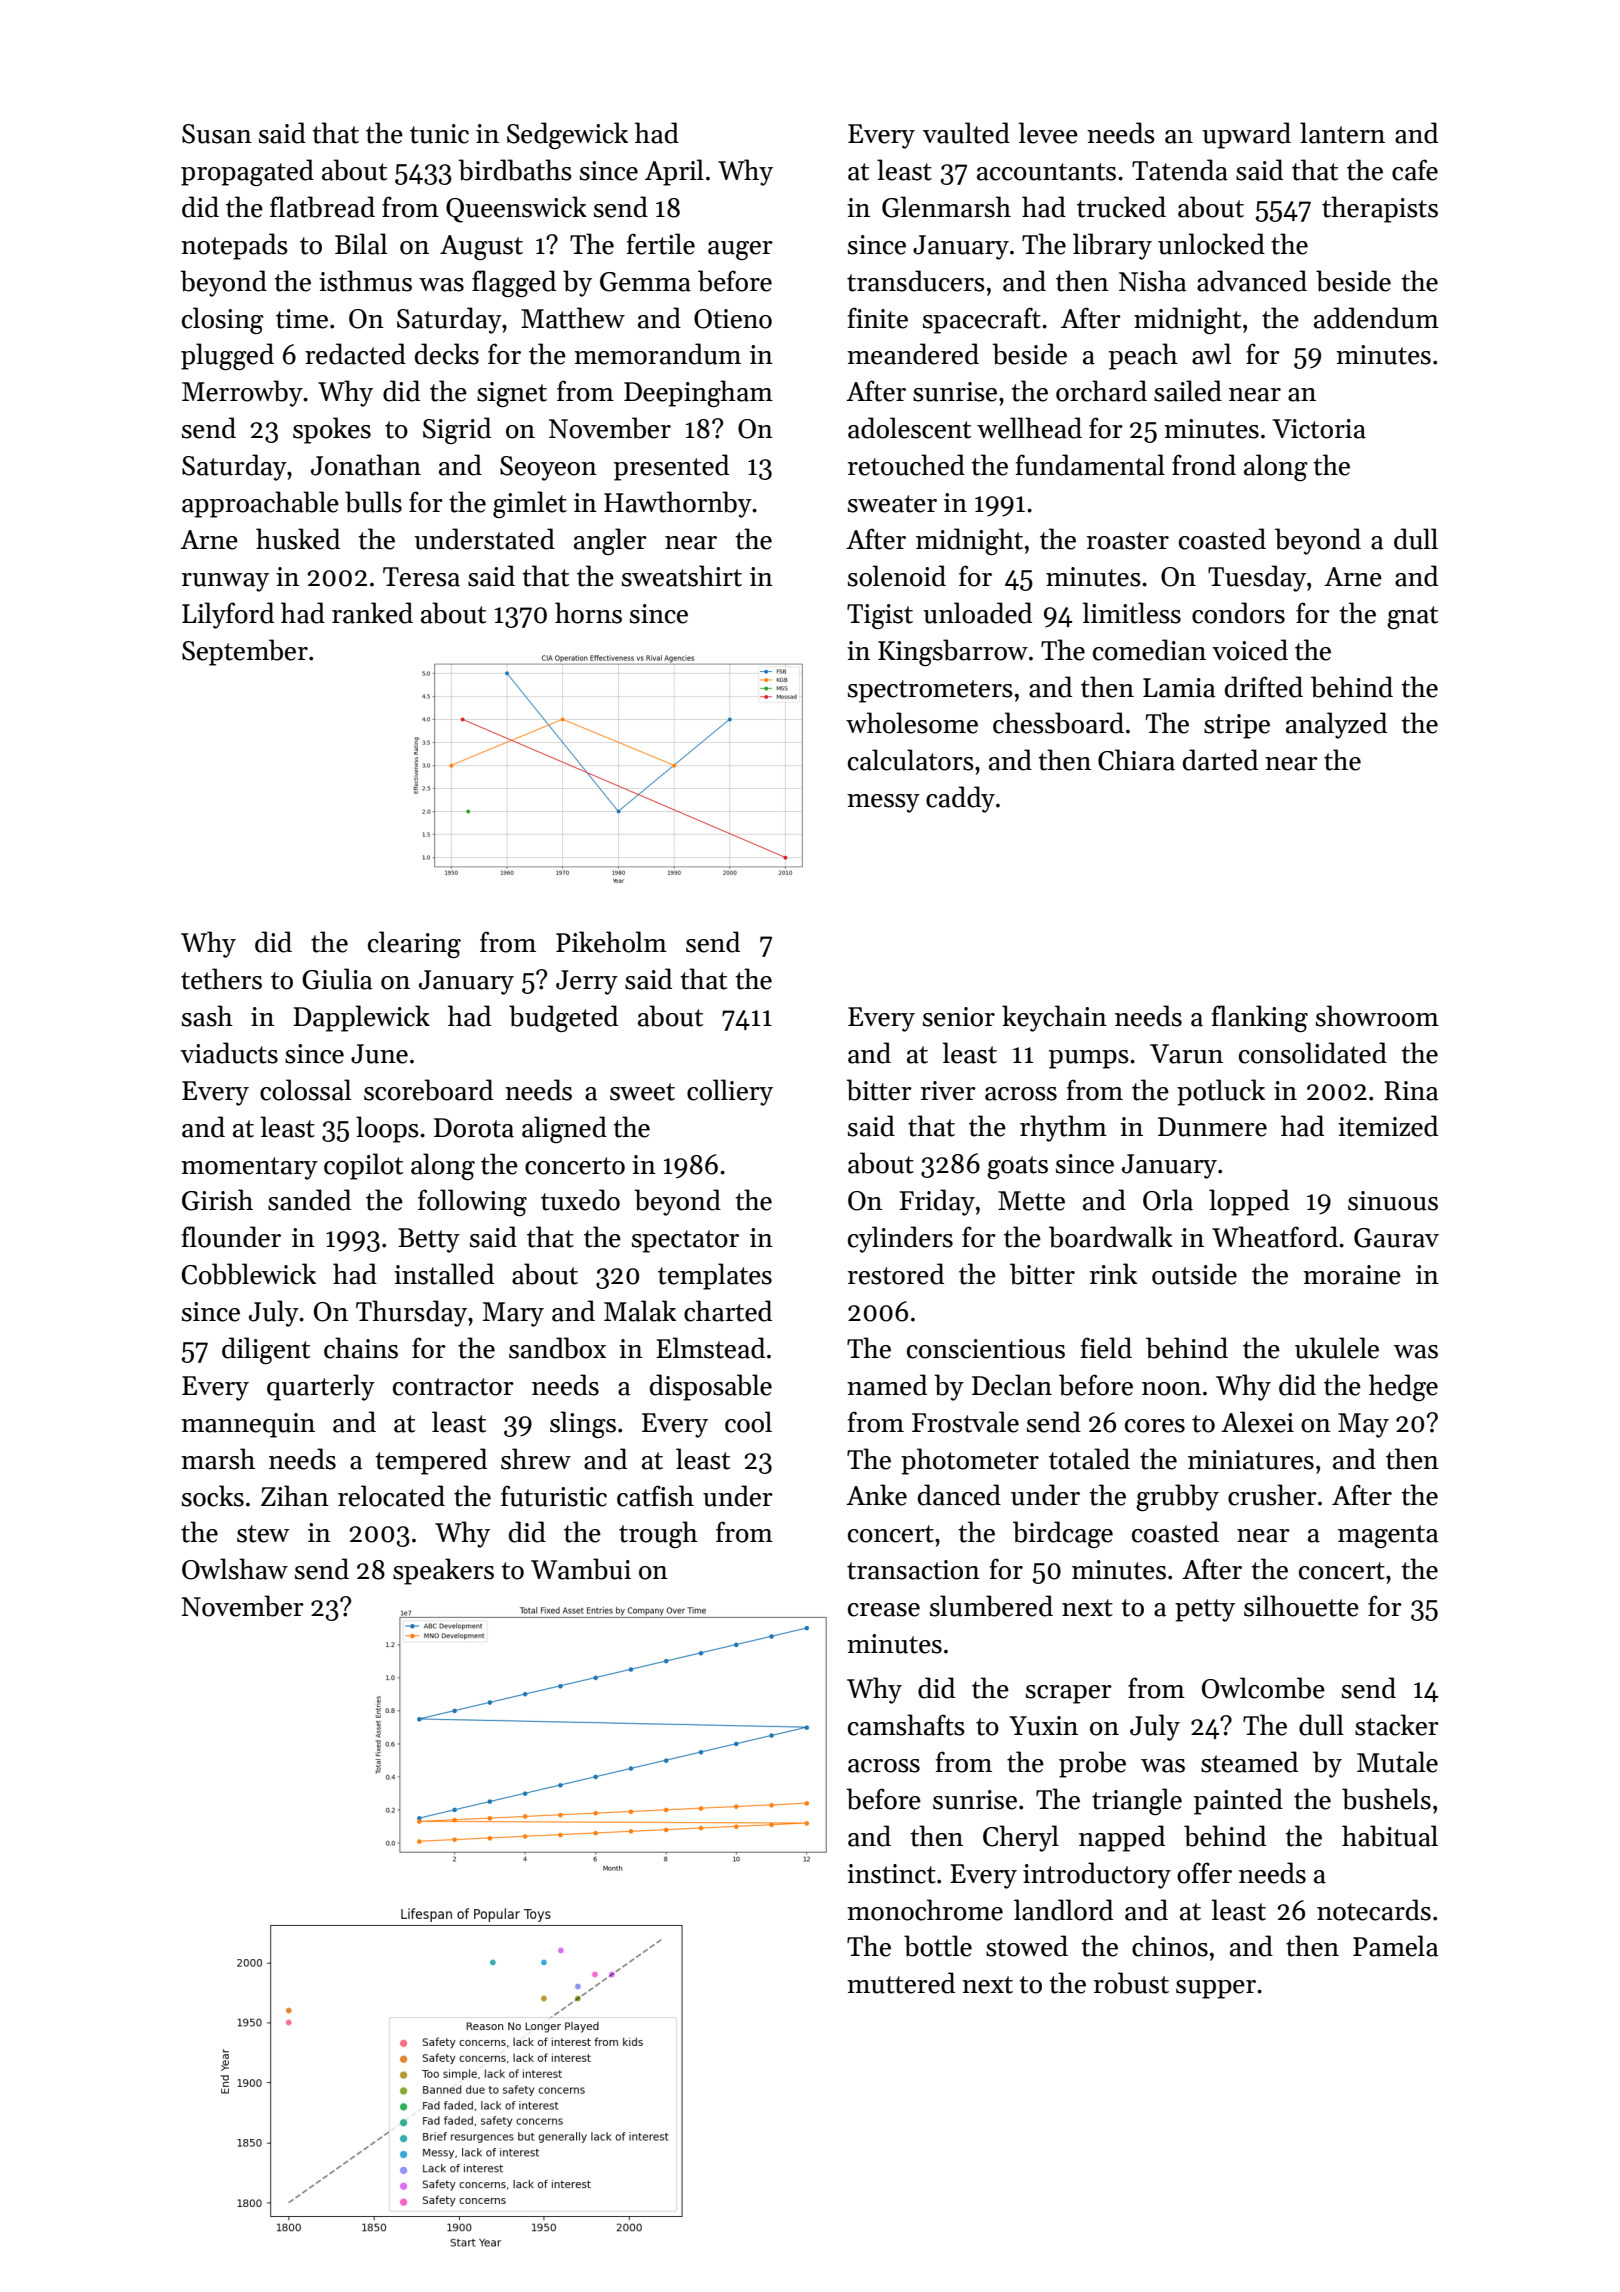 Image resolution: width=1620 pixels, height=2292 pixels. I want to click on Wambui, so click(581, 1569).
